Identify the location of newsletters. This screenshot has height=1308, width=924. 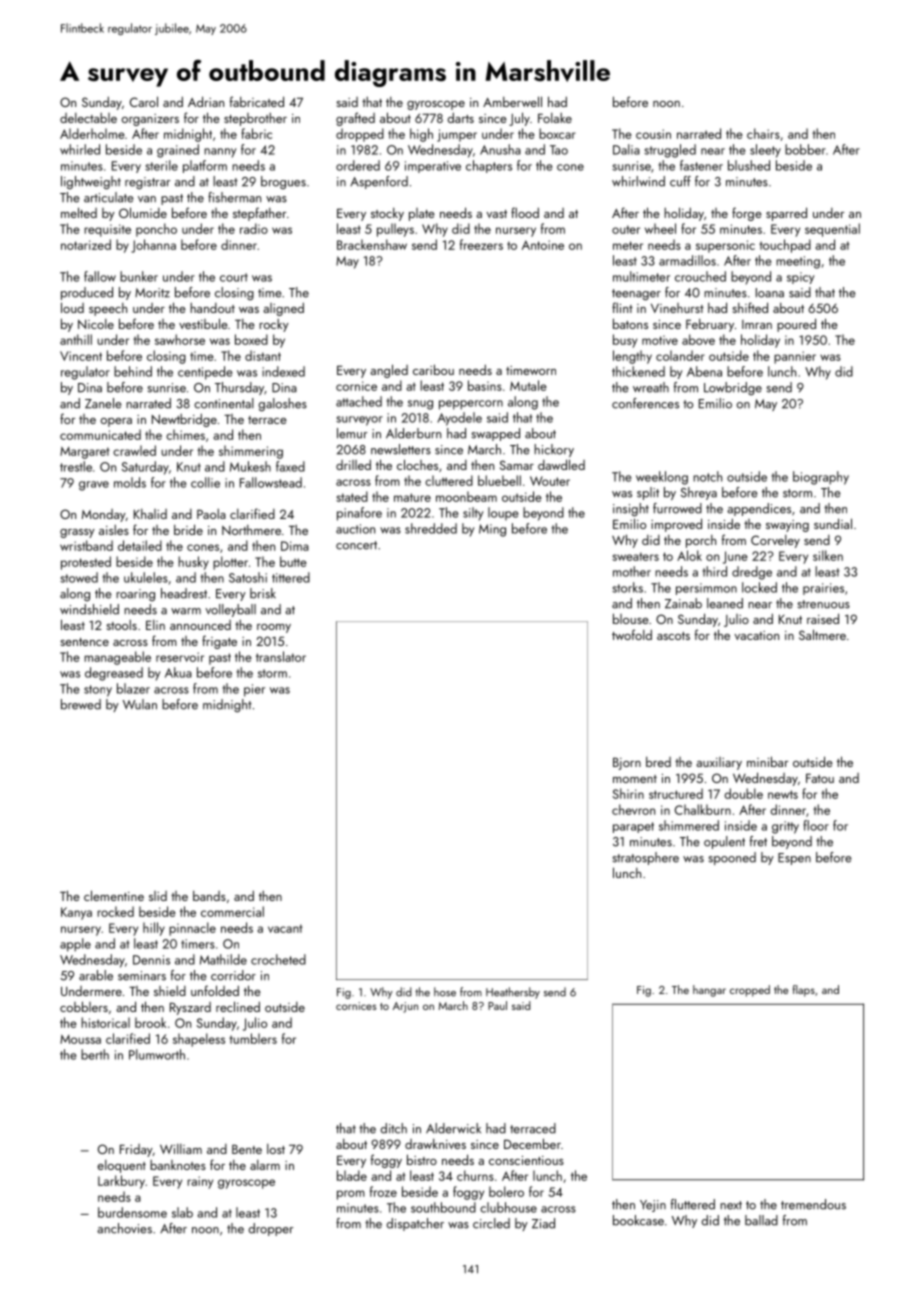
(401, 449).
